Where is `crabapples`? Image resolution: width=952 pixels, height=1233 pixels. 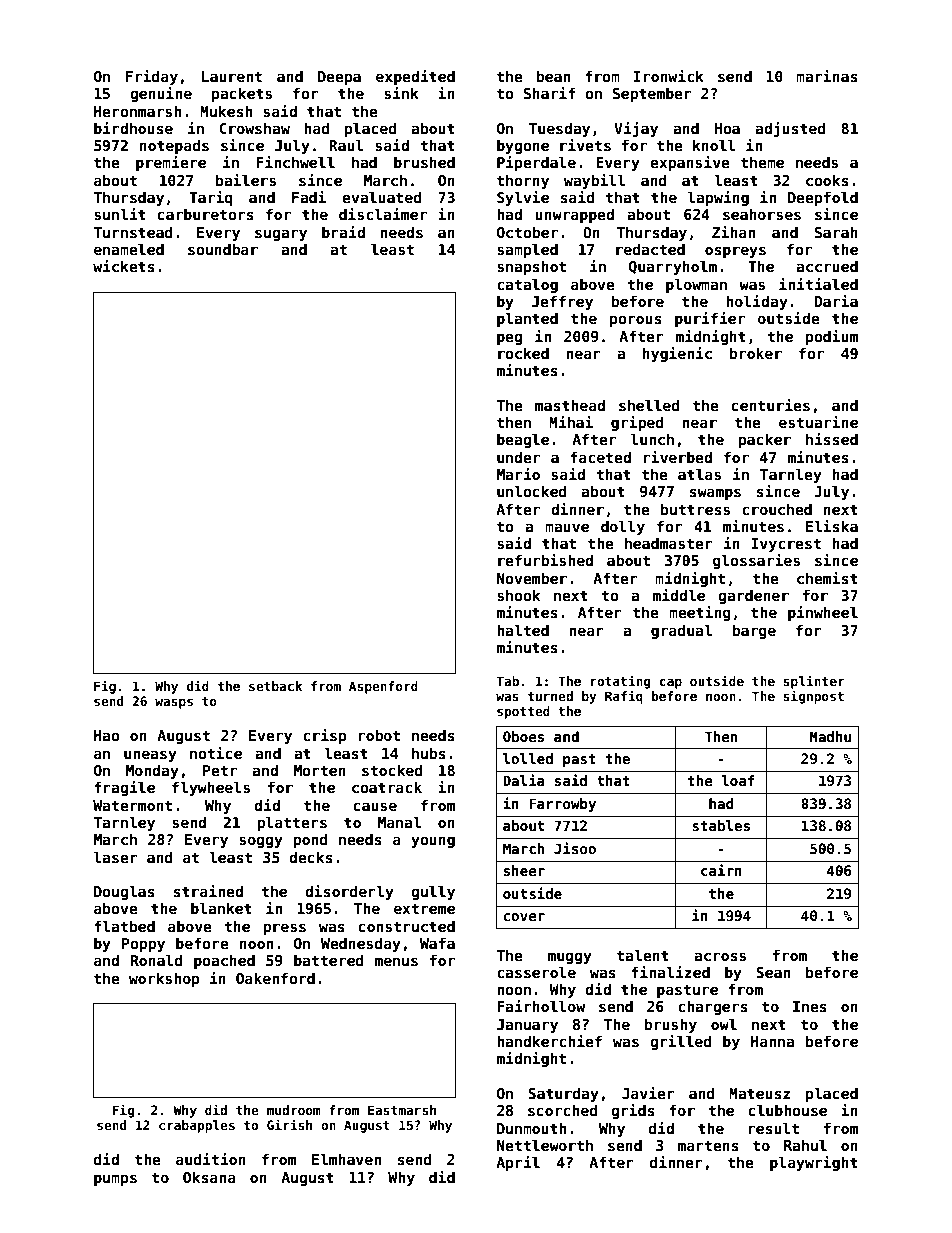 crabapples is located at coordinates (197, 1126).
